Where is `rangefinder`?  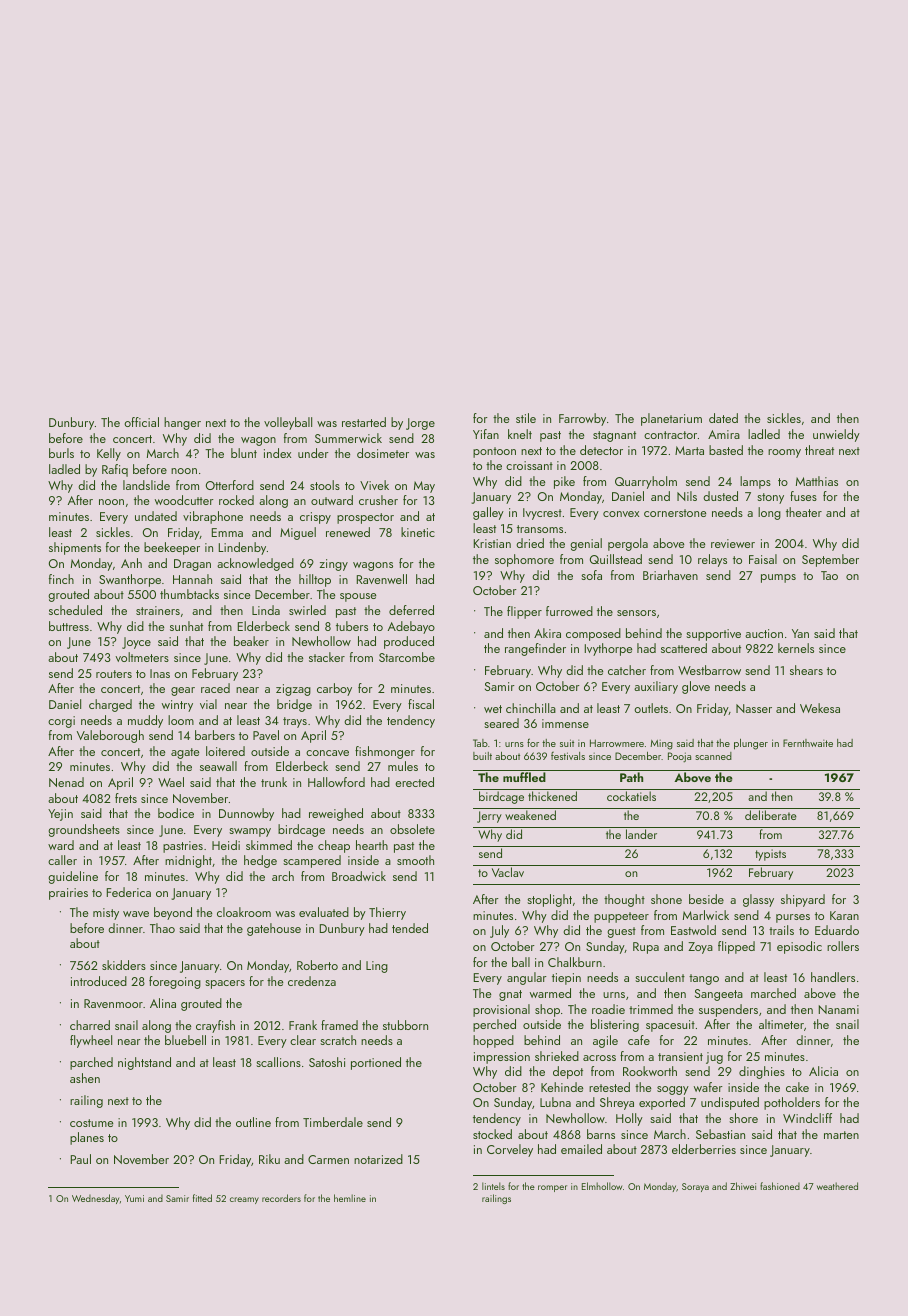 rangefinder is located at coordinates (535, 649).
